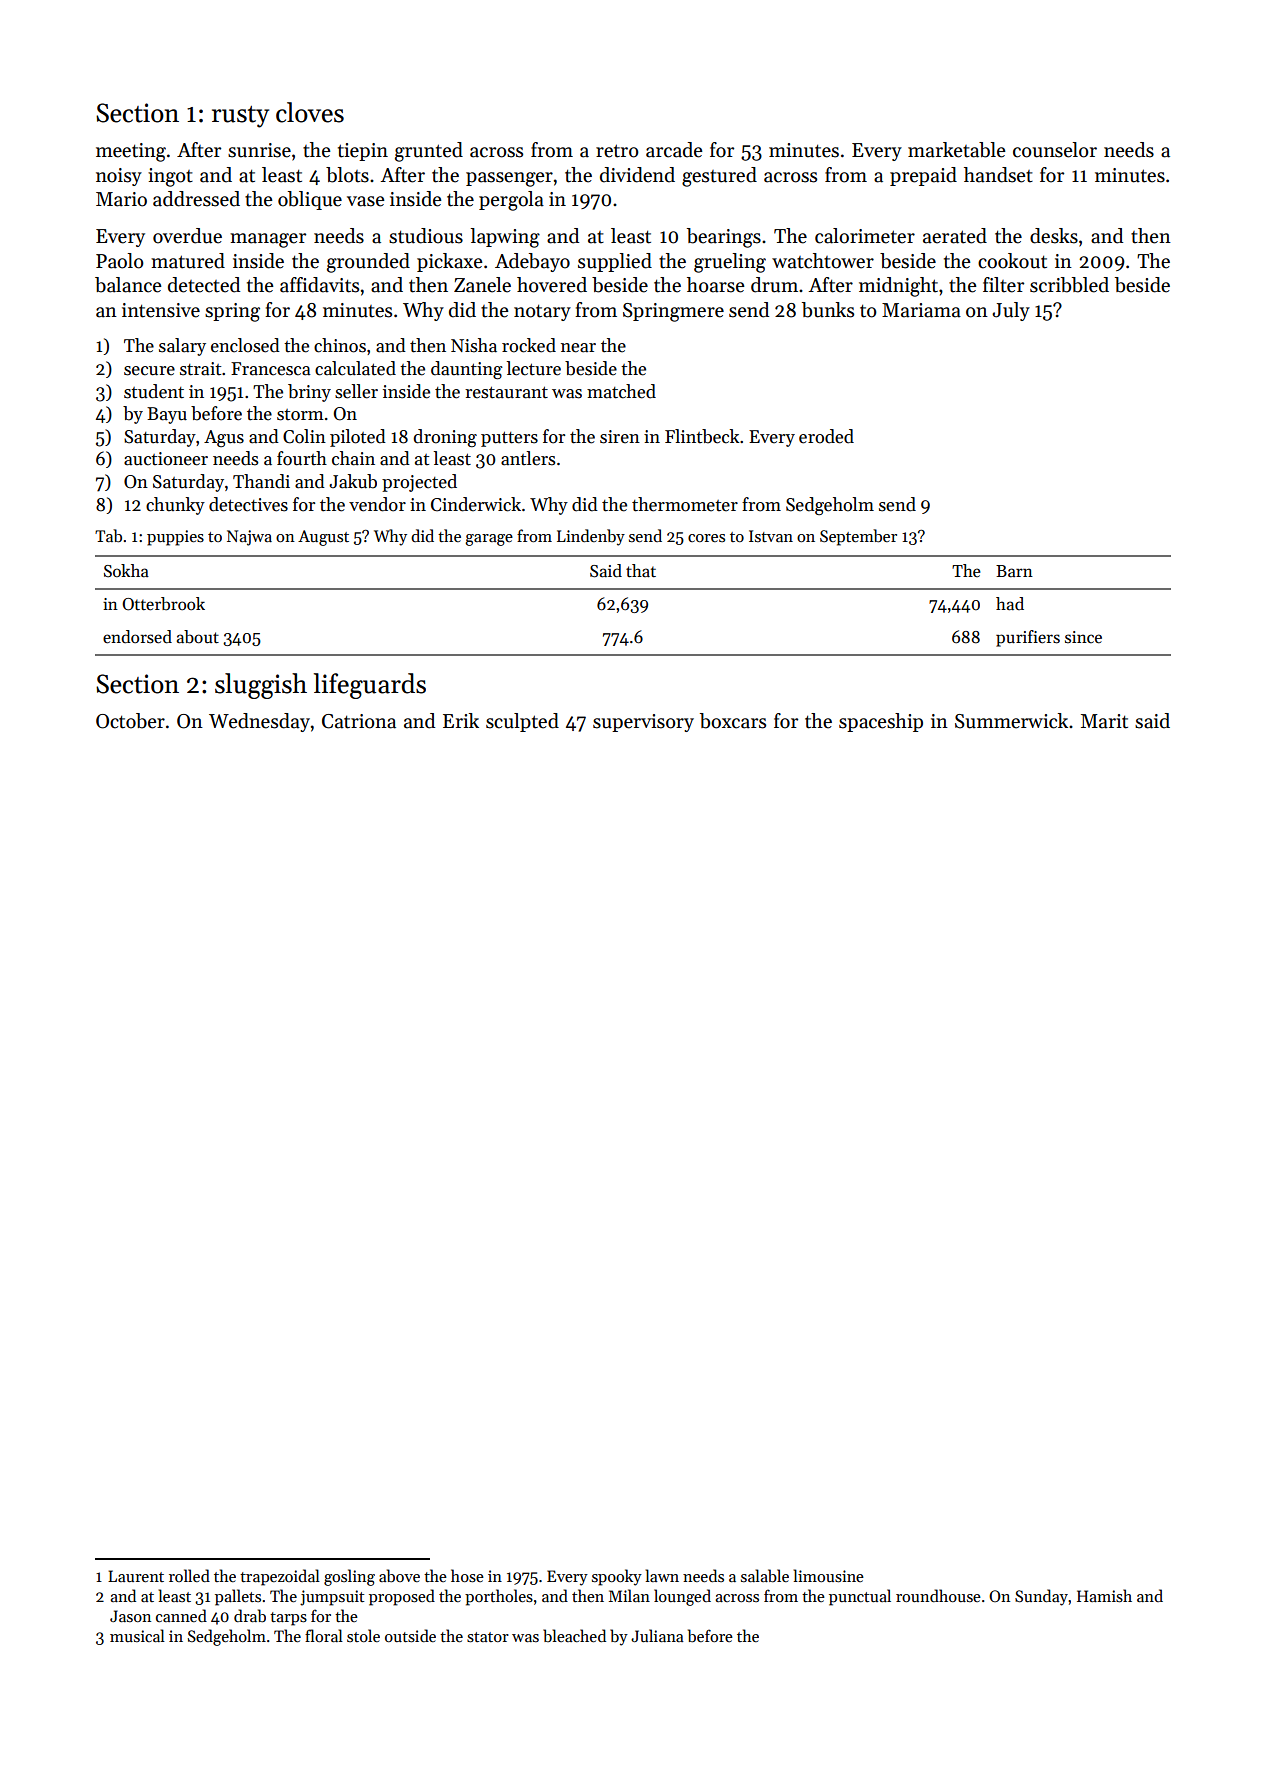 Image resolution: width=1266 pixels, height=1790 pixels. Describe the element at coordinates (1055, 150) in the image. I see `counselor` at that location.
